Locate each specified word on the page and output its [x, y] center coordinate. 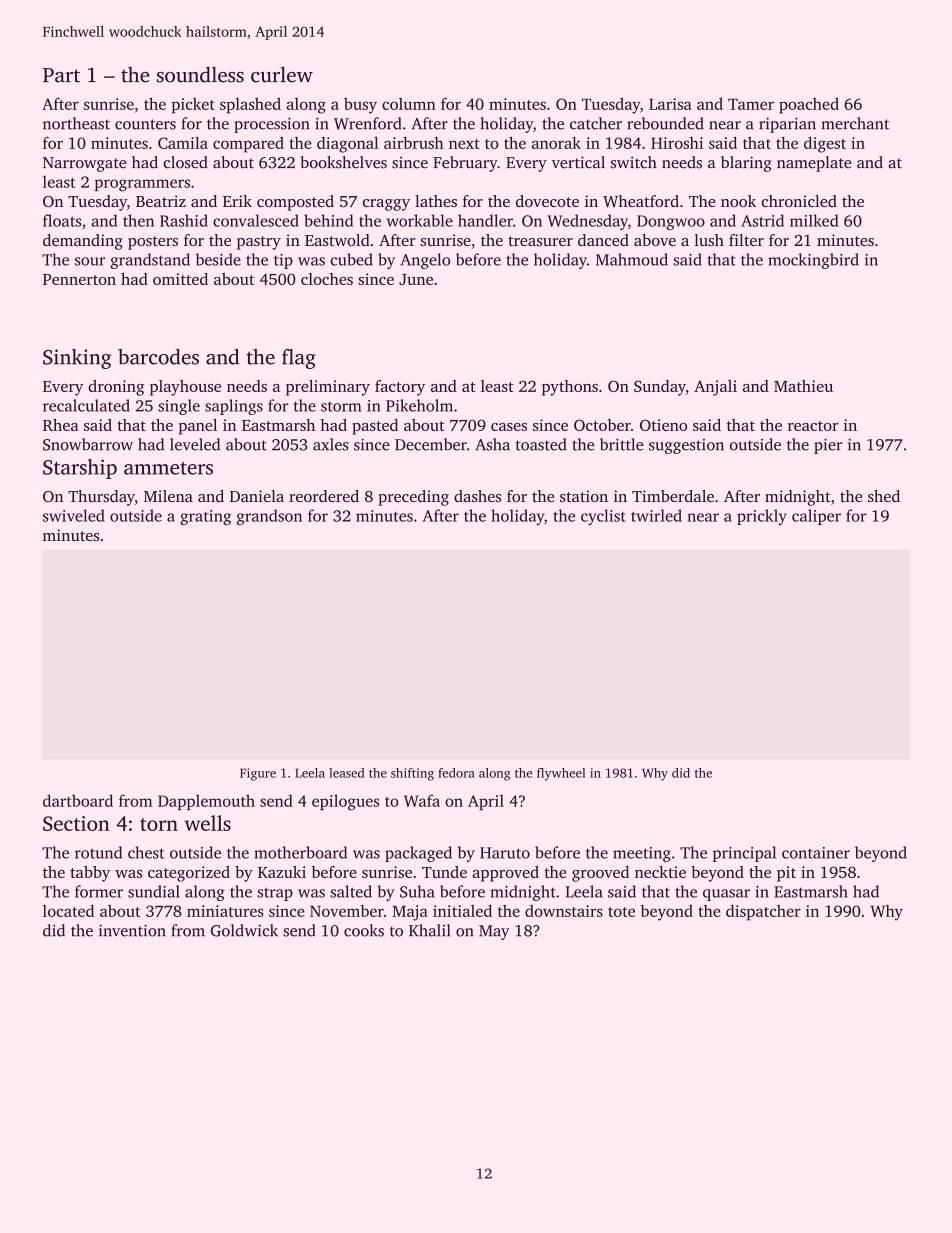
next [464, 144]
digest [825, 144]
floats [62, 220]
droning [116, 388]
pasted [375, 427]
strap [275, 894]
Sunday [660, 388]
